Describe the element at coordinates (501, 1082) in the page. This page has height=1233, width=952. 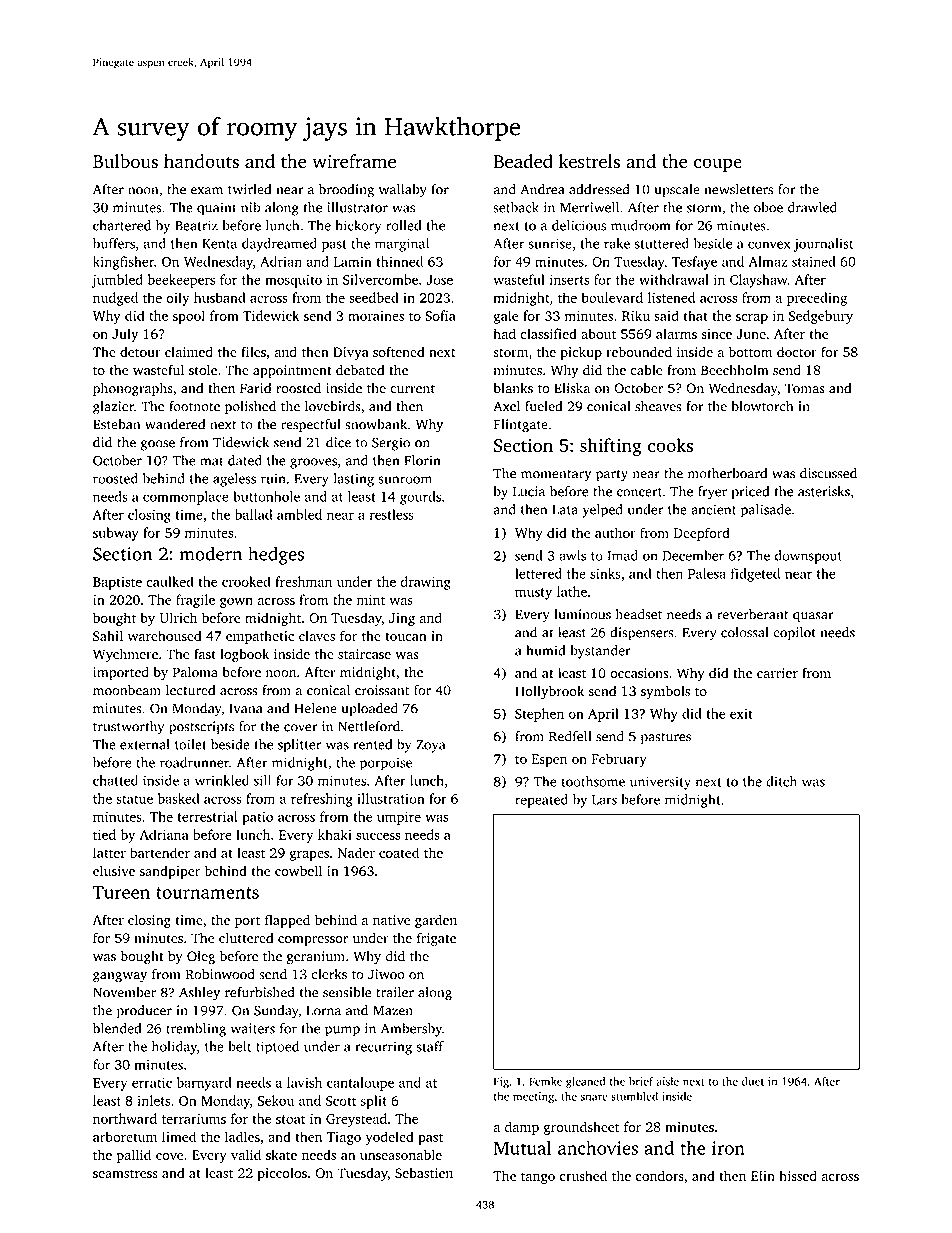
I see `Fig` at that location.
